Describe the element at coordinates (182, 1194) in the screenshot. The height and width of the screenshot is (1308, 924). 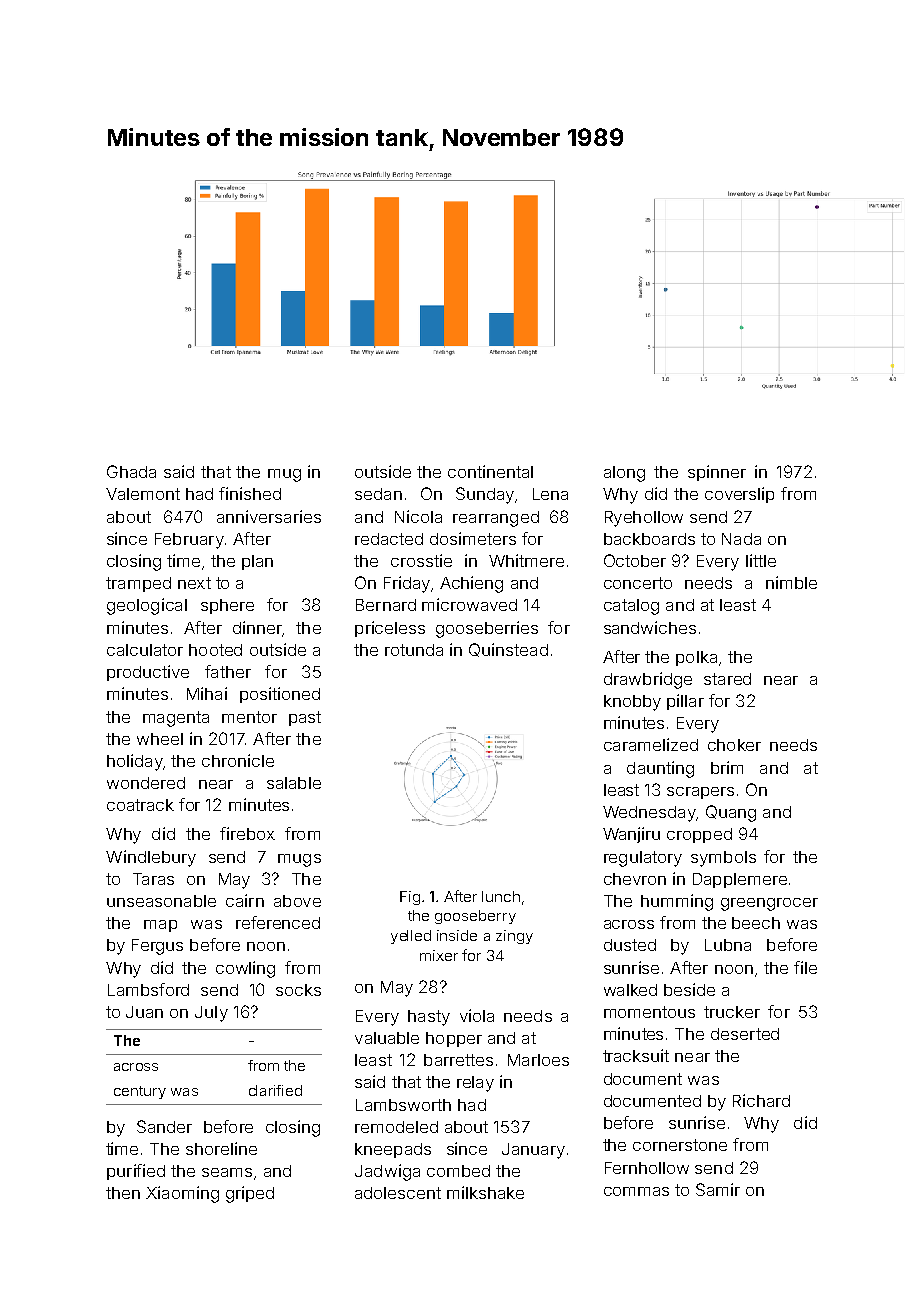
I see `Xiaoming` at that location.
